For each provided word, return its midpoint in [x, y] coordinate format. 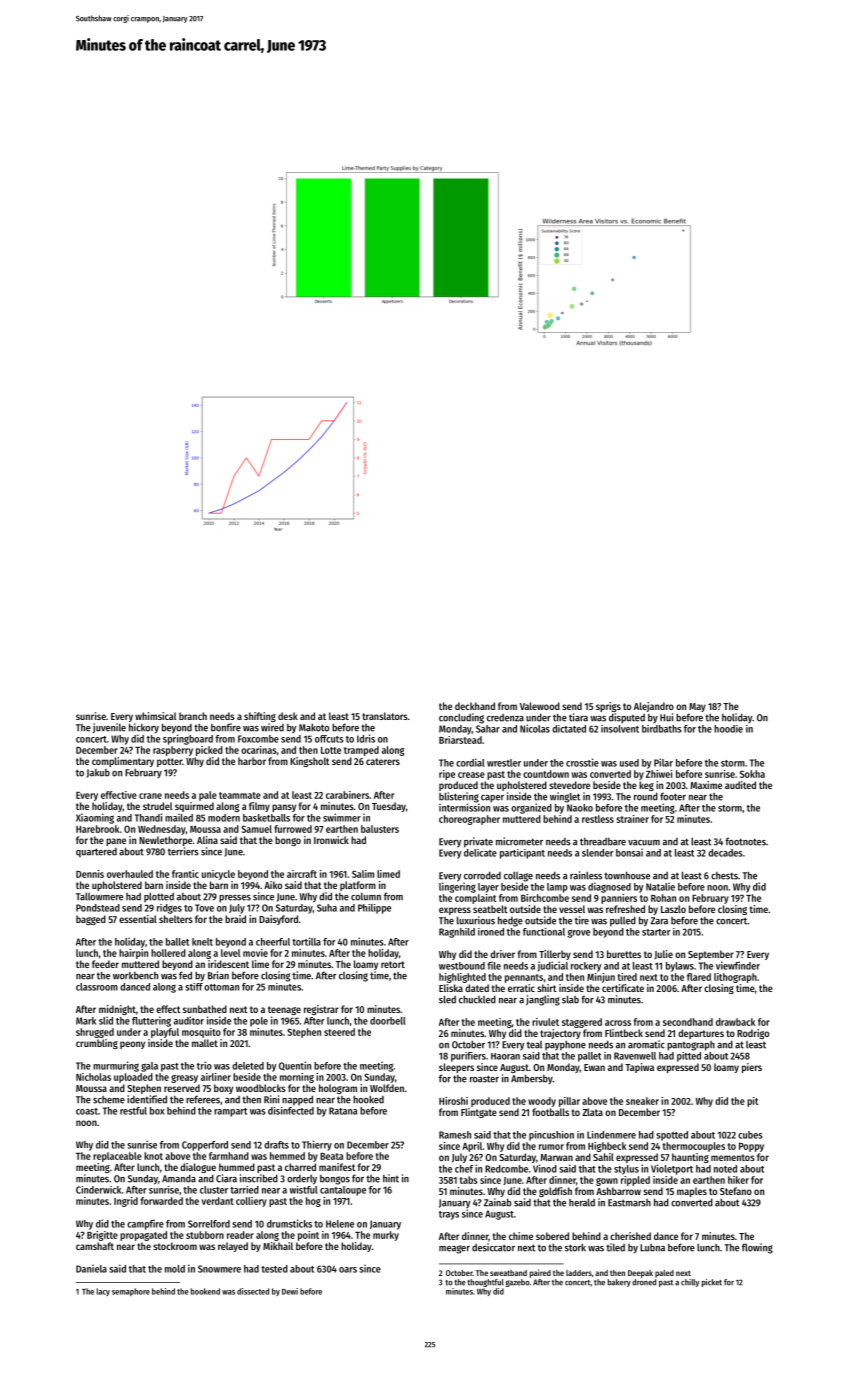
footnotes [745, 841]
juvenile [109, 728]
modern [224, 818]
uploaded [133, 1078]
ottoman [221, 987]
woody [542, 1102]
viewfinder [738, 965]
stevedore [569, 785]
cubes [750, 1135]
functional [544, 932]
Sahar [488, 729]
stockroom [175, 1246]
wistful [304, 1190]
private [478, 842]
